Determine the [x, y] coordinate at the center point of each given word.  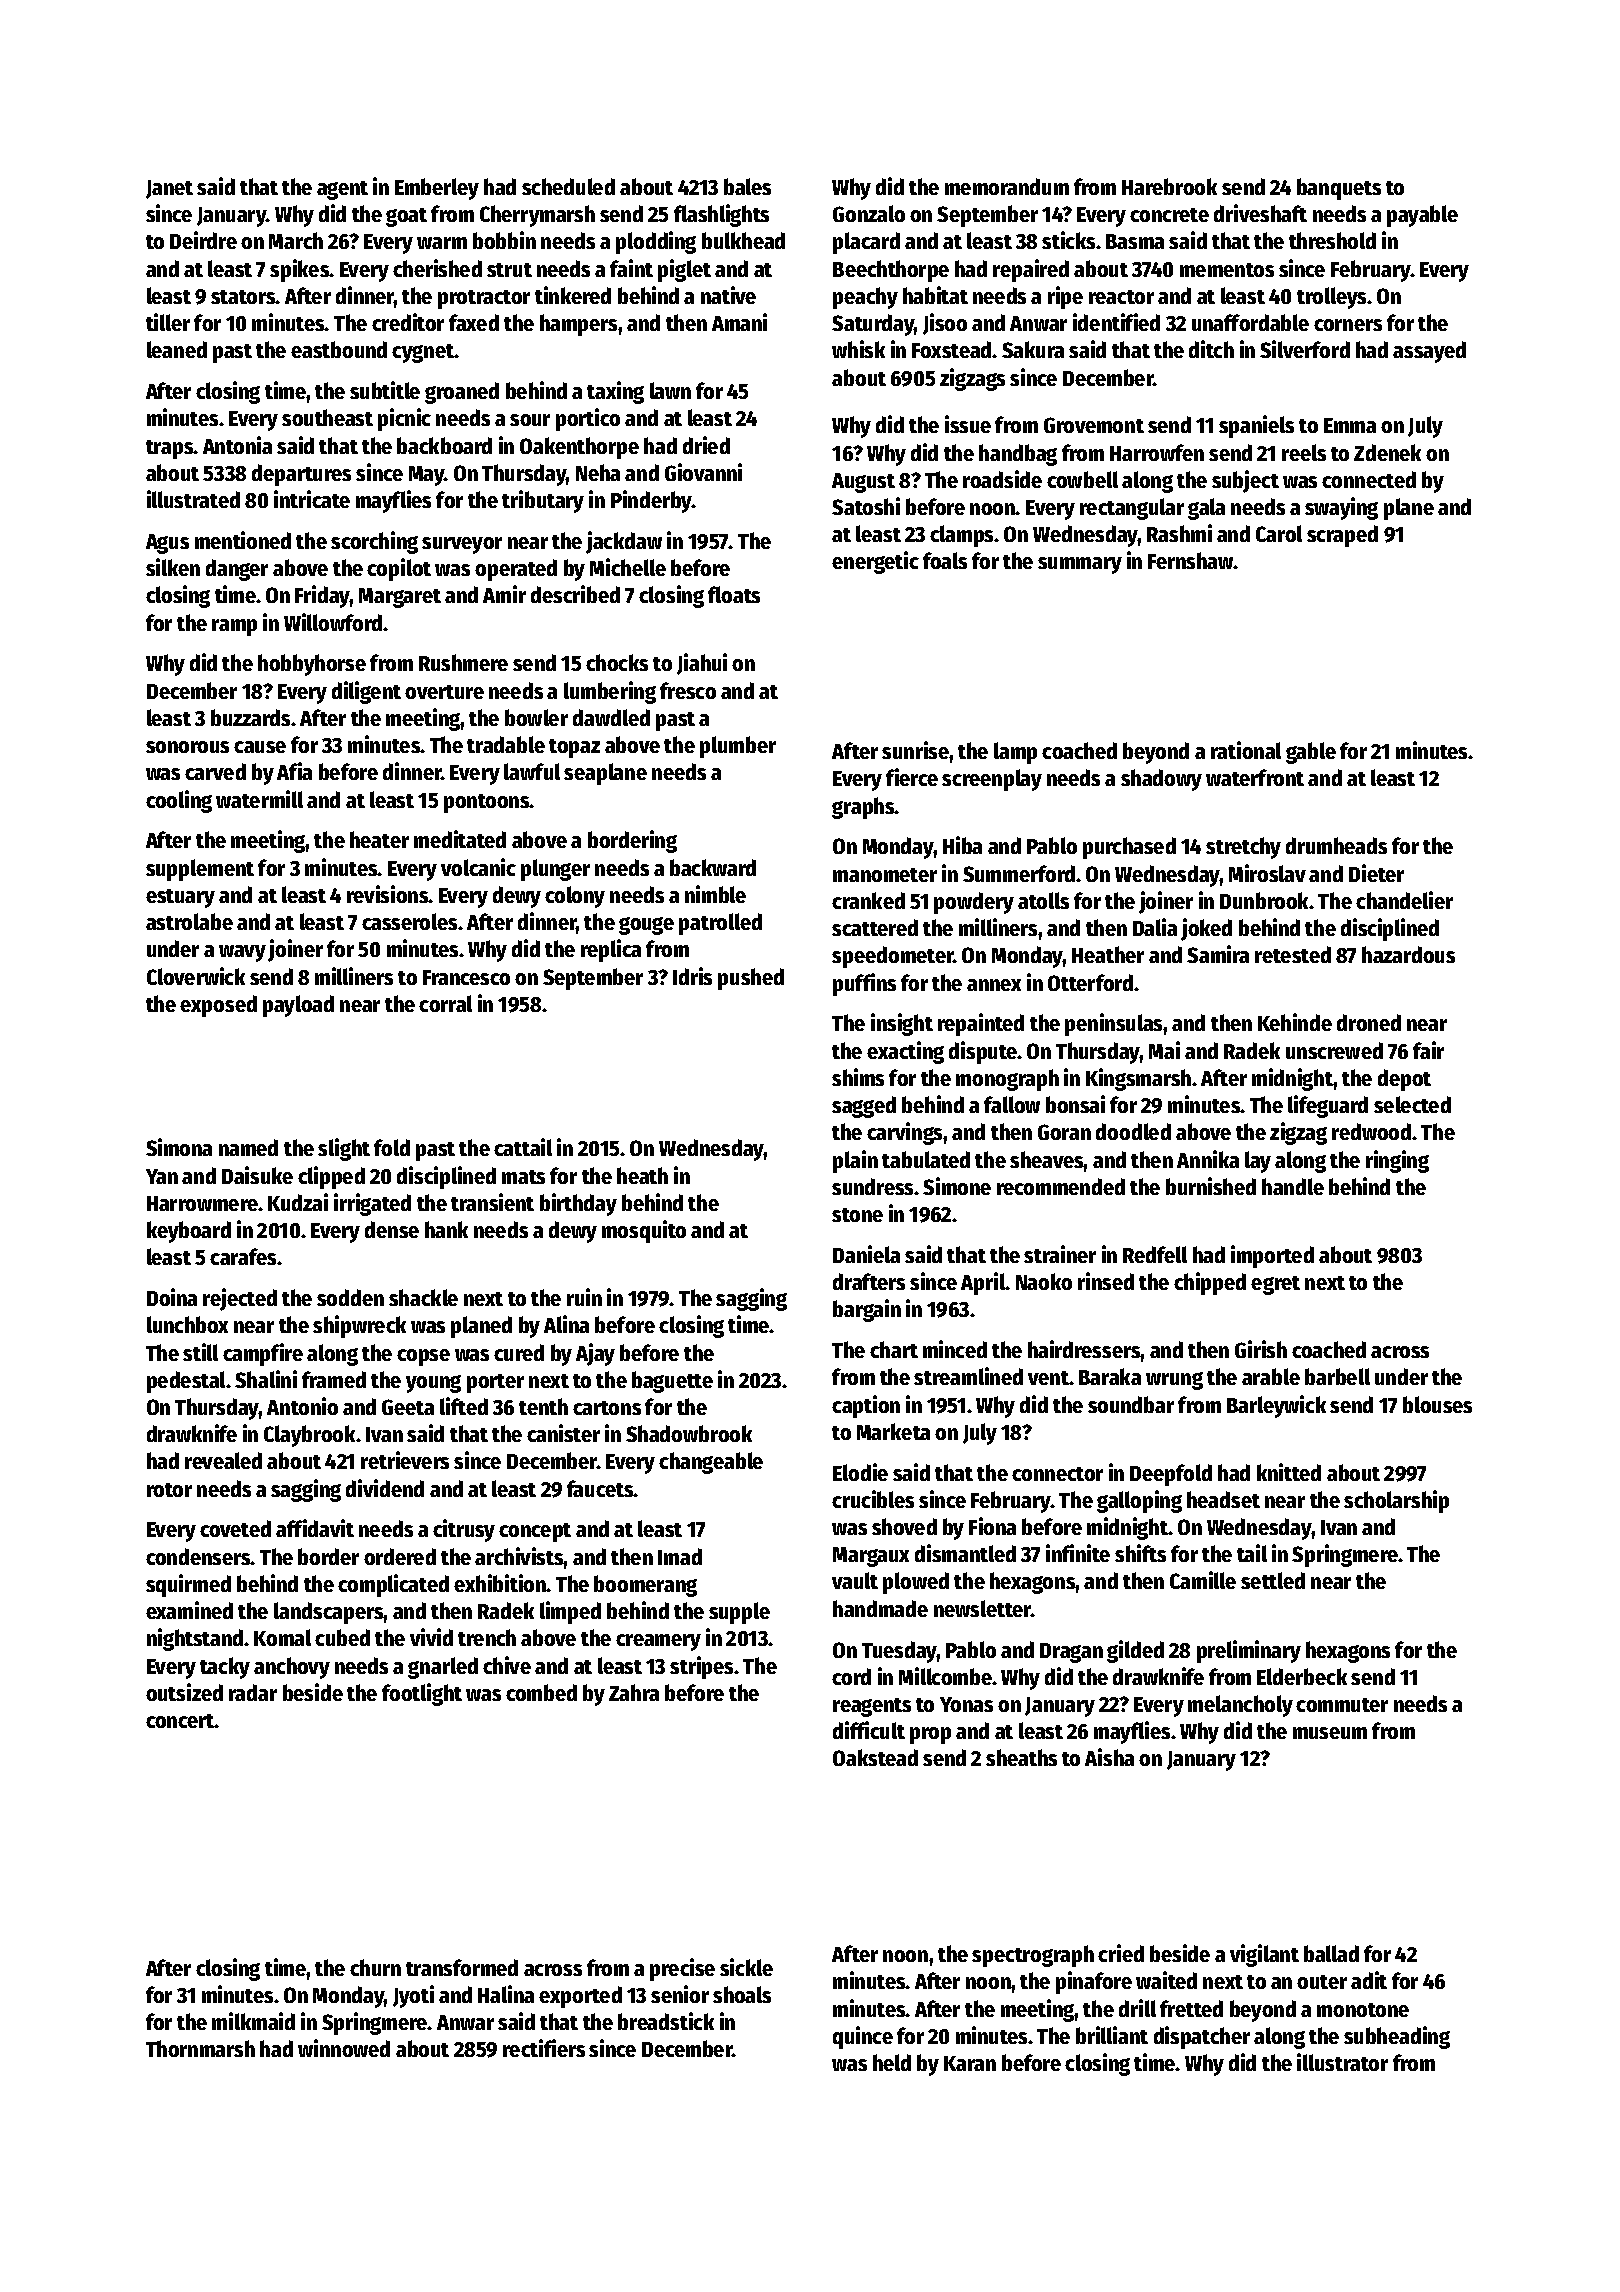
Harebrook [1169, 186]
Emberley [437, 189]
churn [375, 1967]
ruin [584, 1297]
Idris [692, 976]
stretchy [1243, 848]
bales [747, 186]
